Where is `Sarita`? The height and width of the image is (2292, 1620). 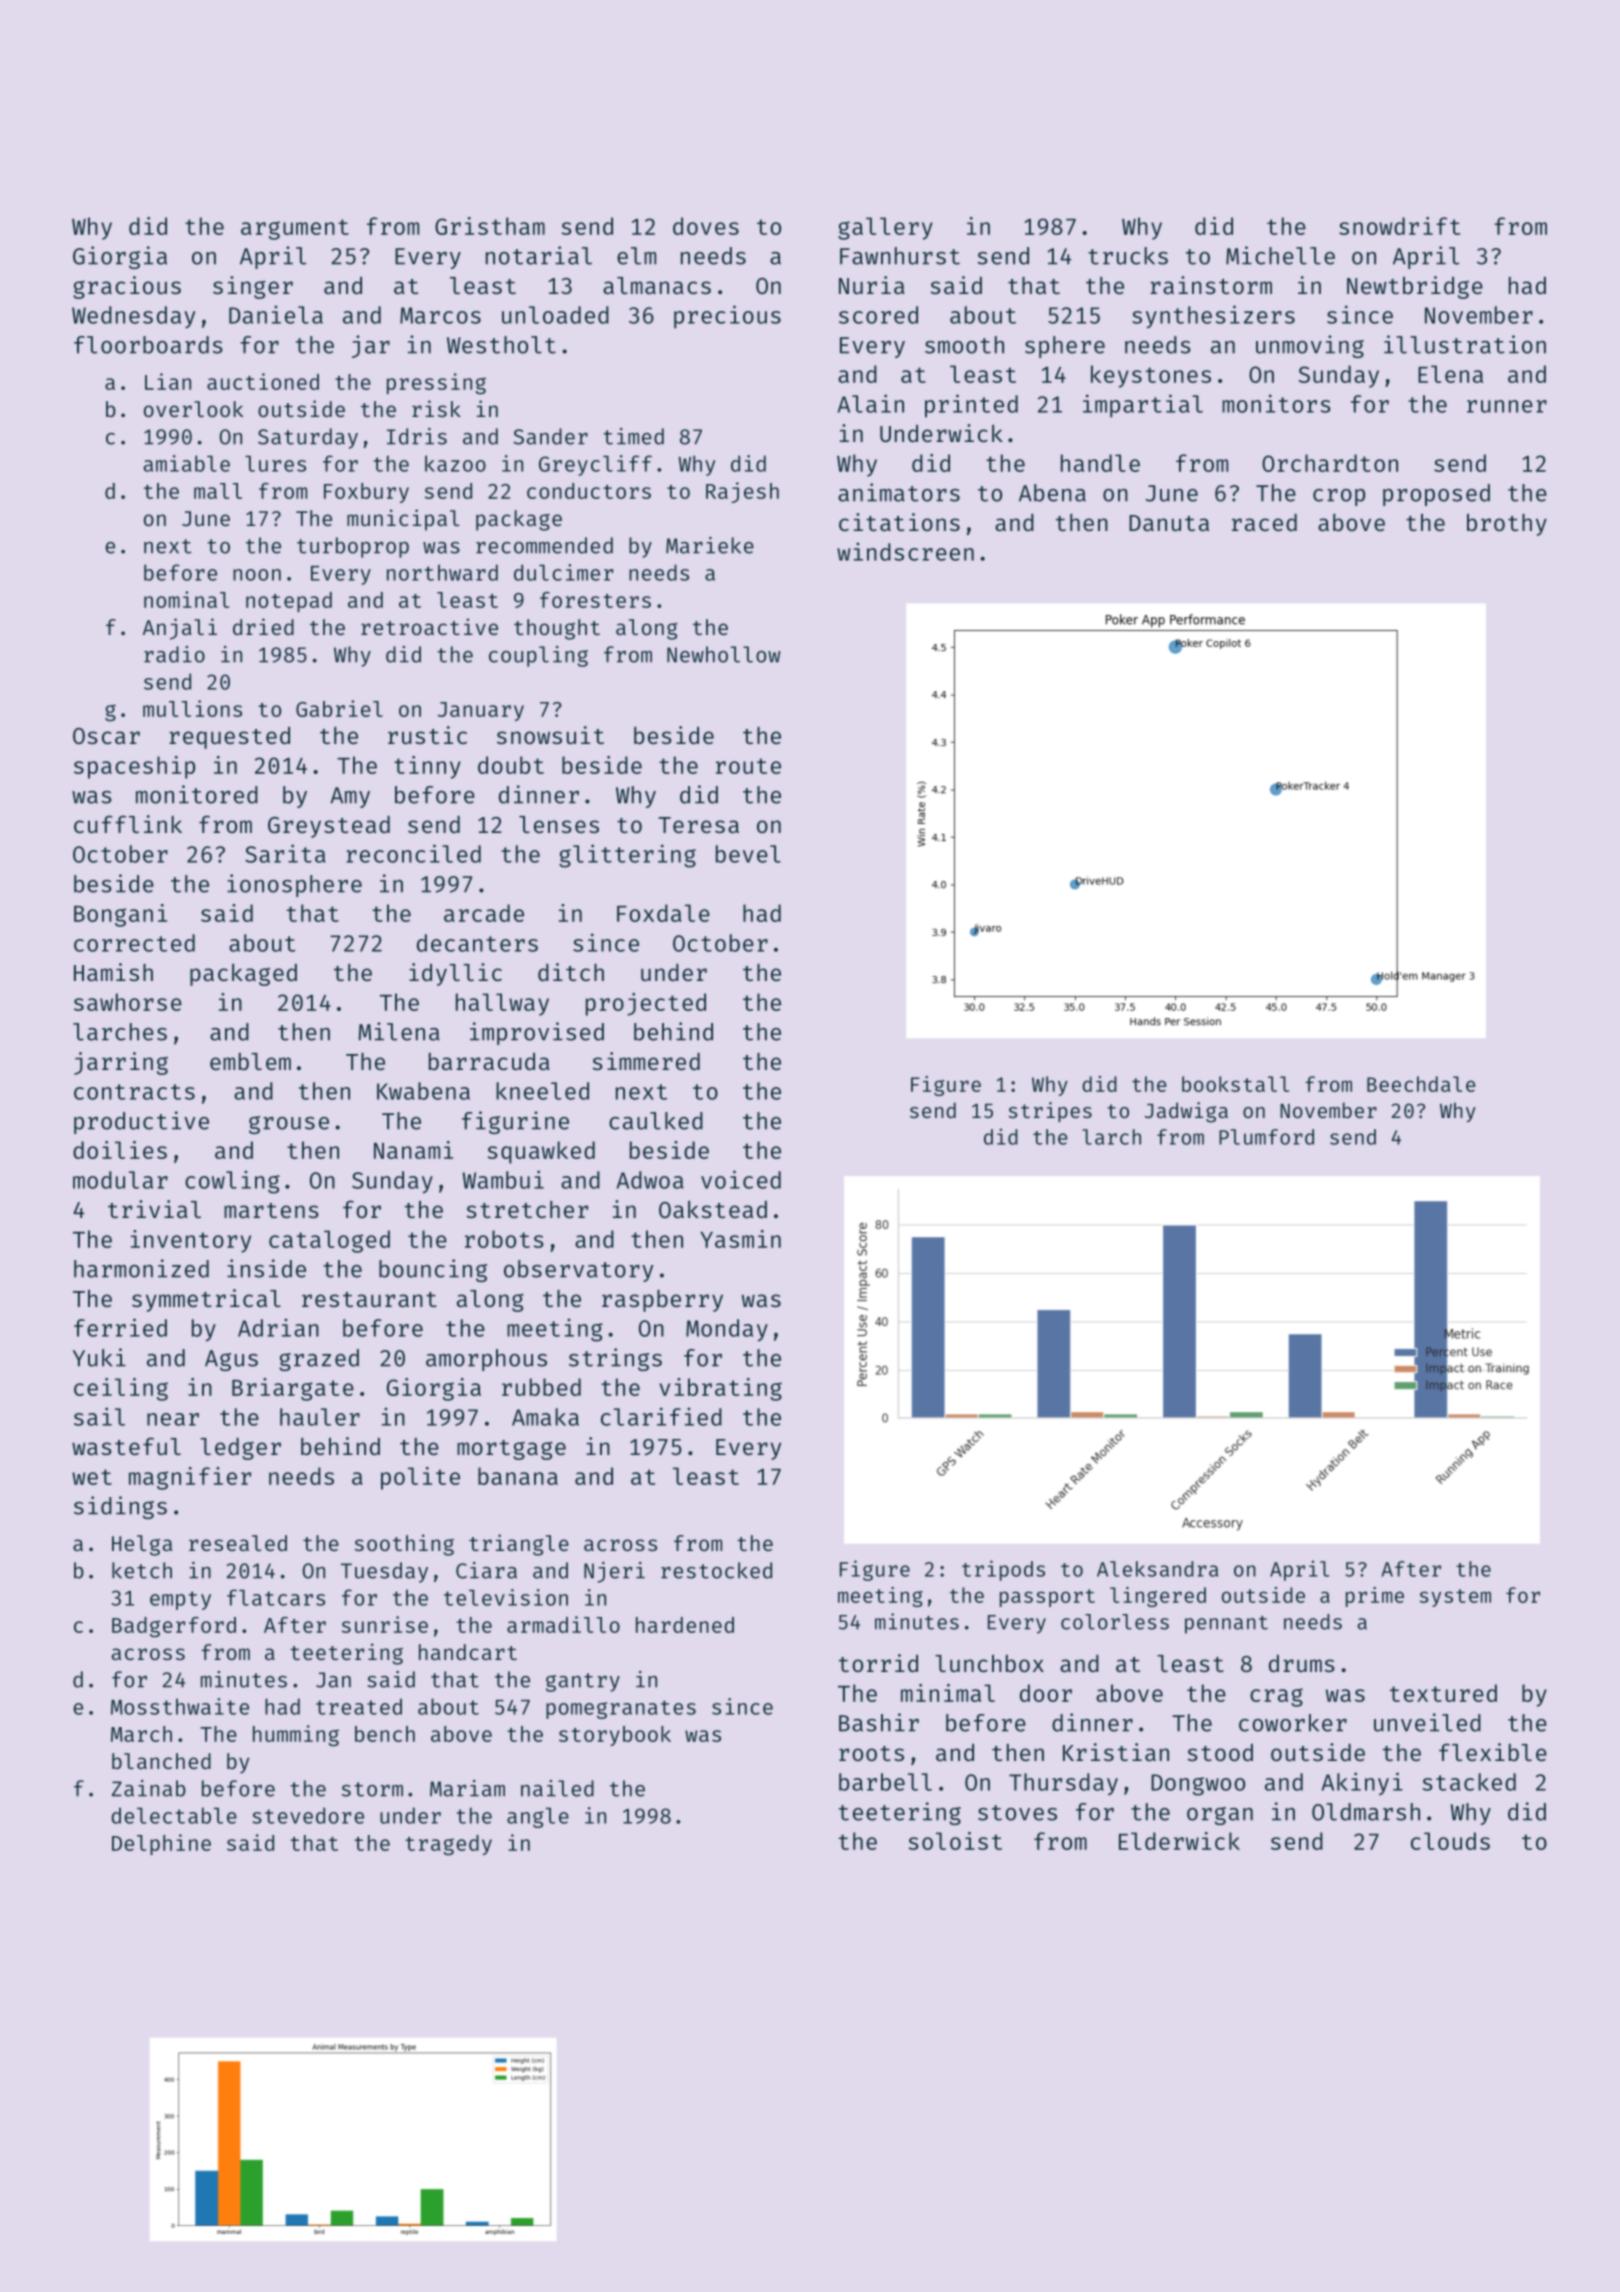 Sarita is located at coordinates (285, 853).
